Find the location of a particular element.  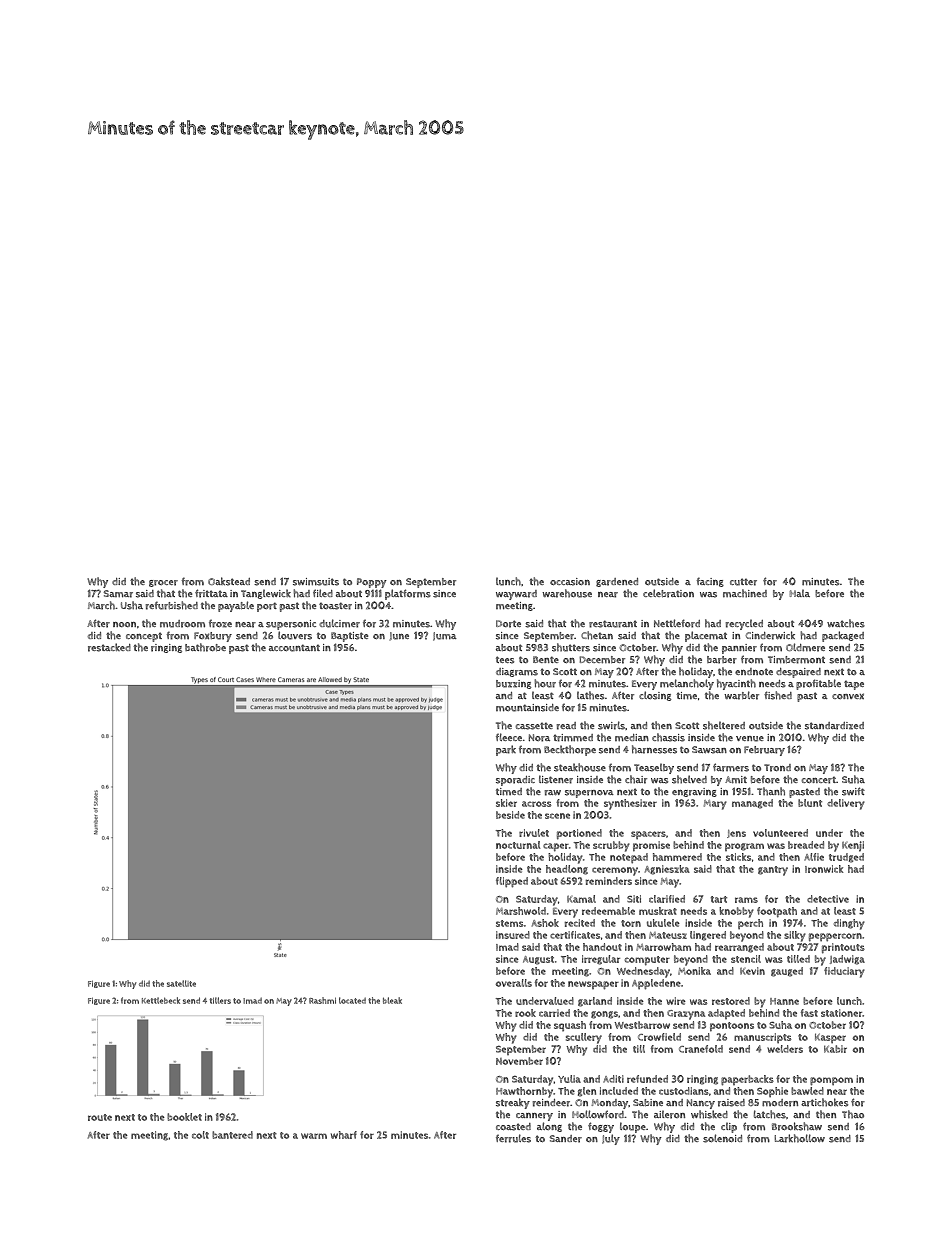

trudged is located at coordinates (846, 858).
